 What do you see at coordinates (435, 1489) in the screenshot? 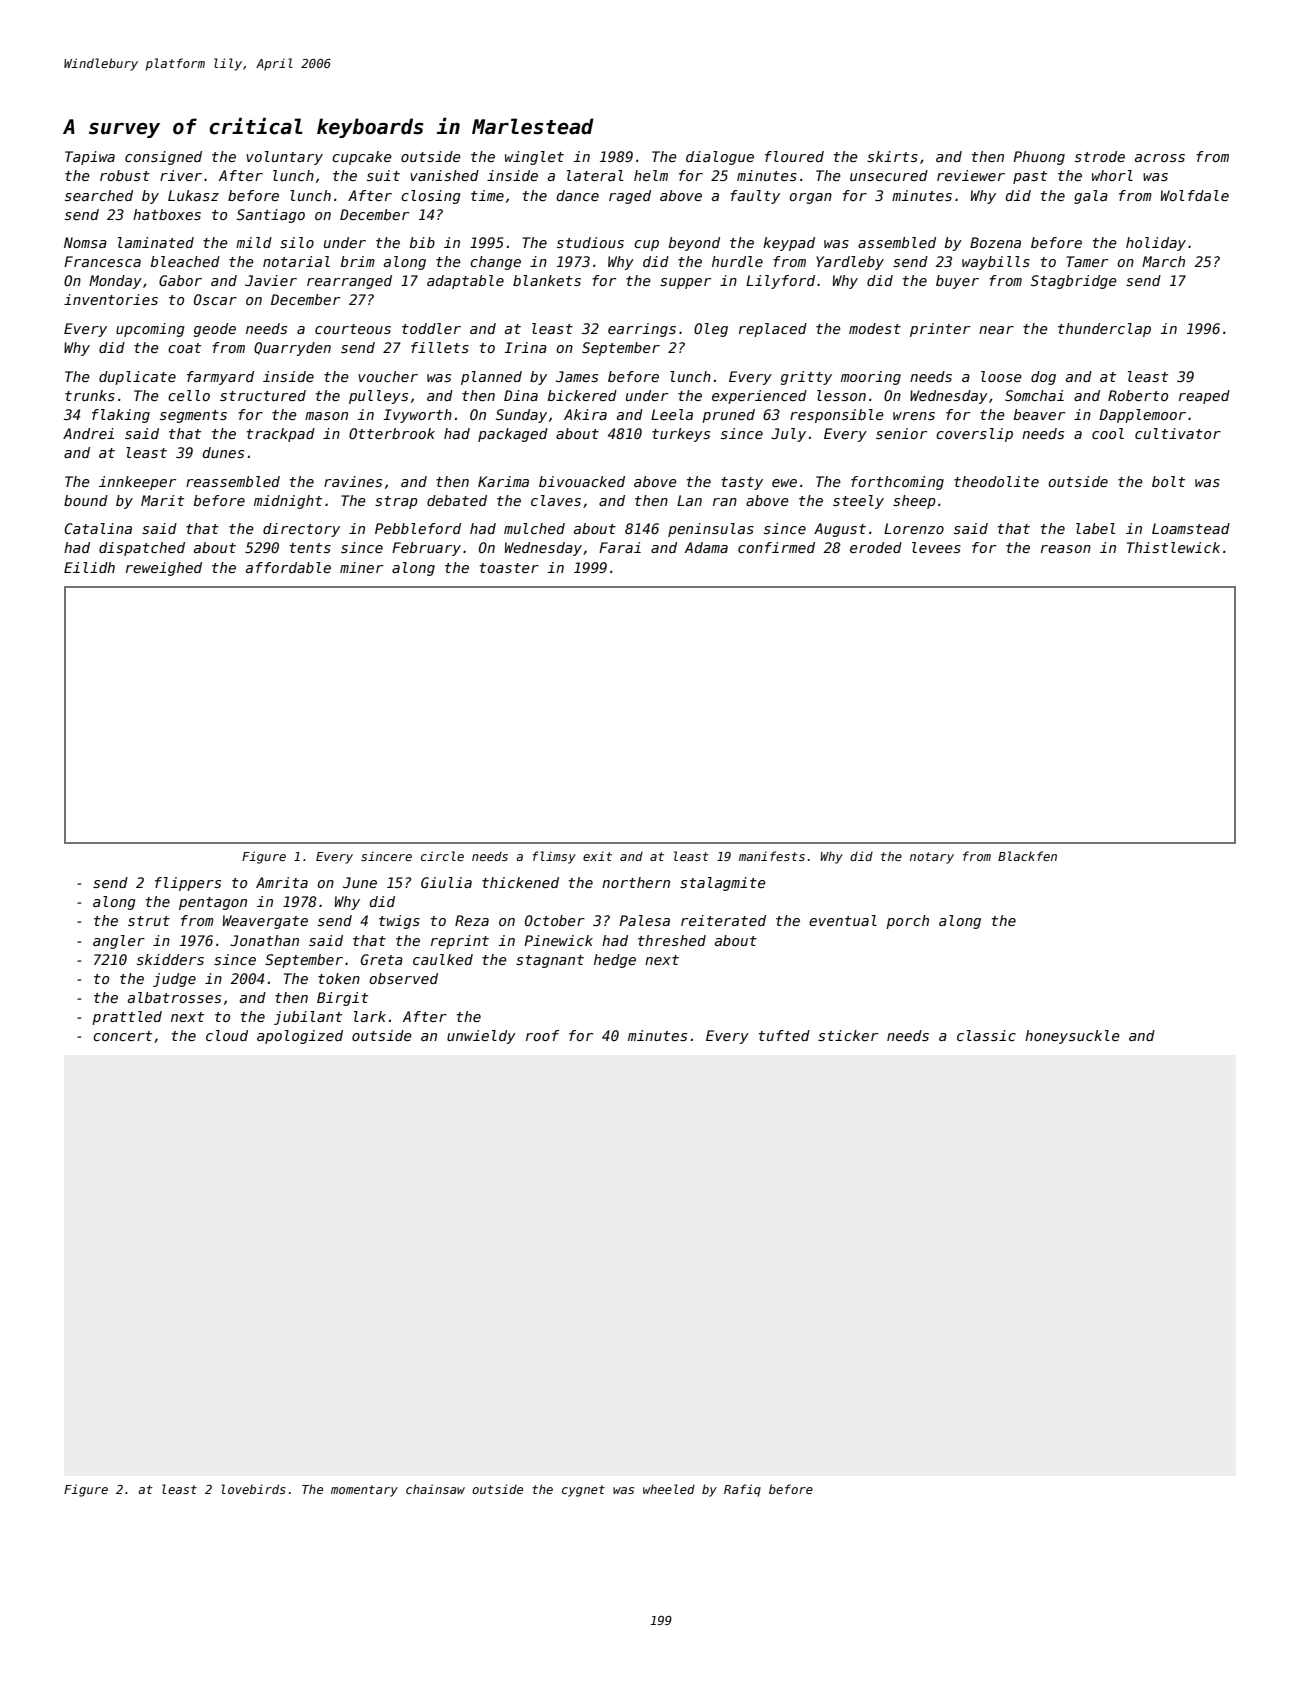
I see `chainsaw` at bounding box center [435, 1489].
